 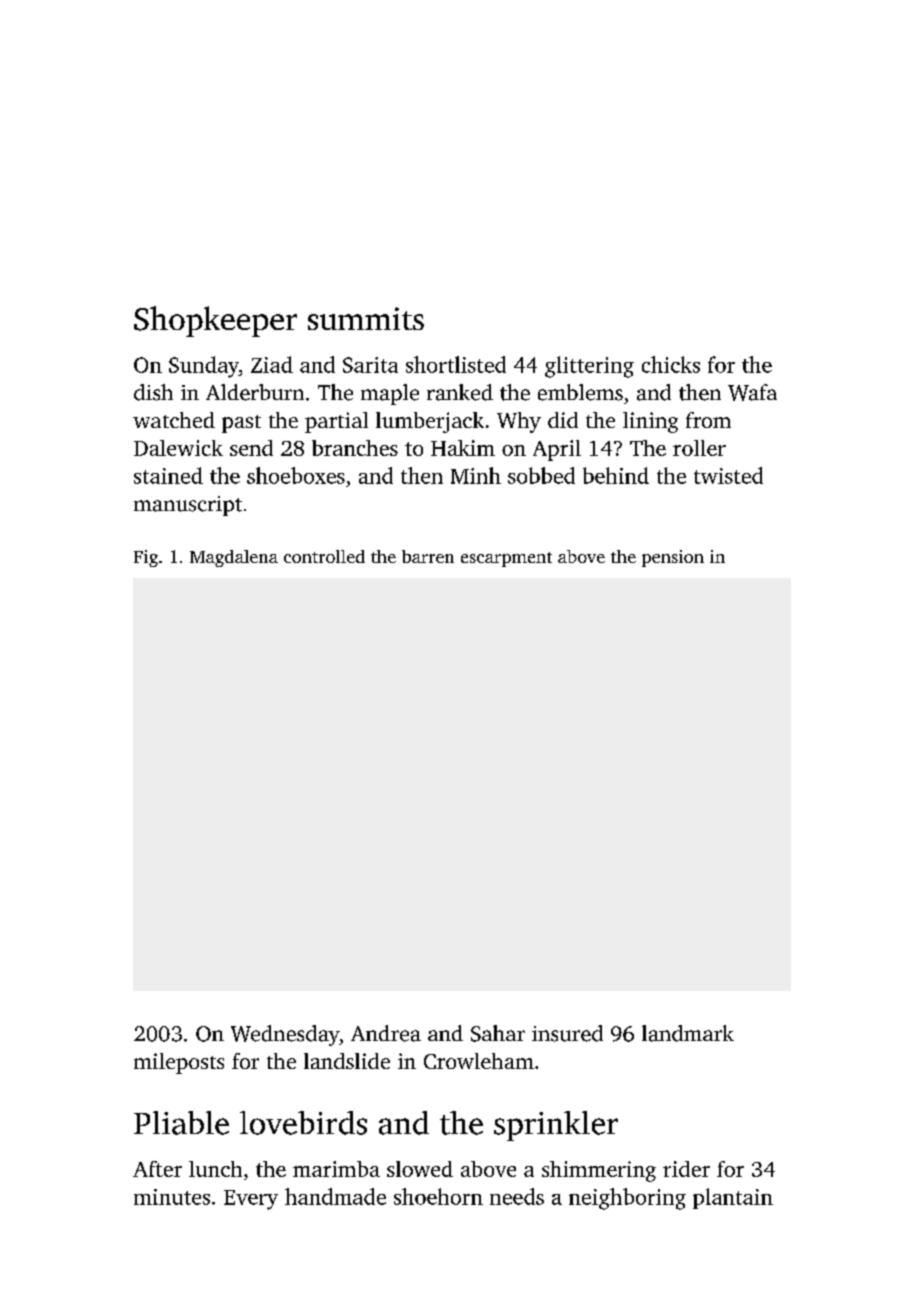 What do you see at coordinates (251, 1200) in the image?
I see `Every` at bounding box center [251, 1200].
